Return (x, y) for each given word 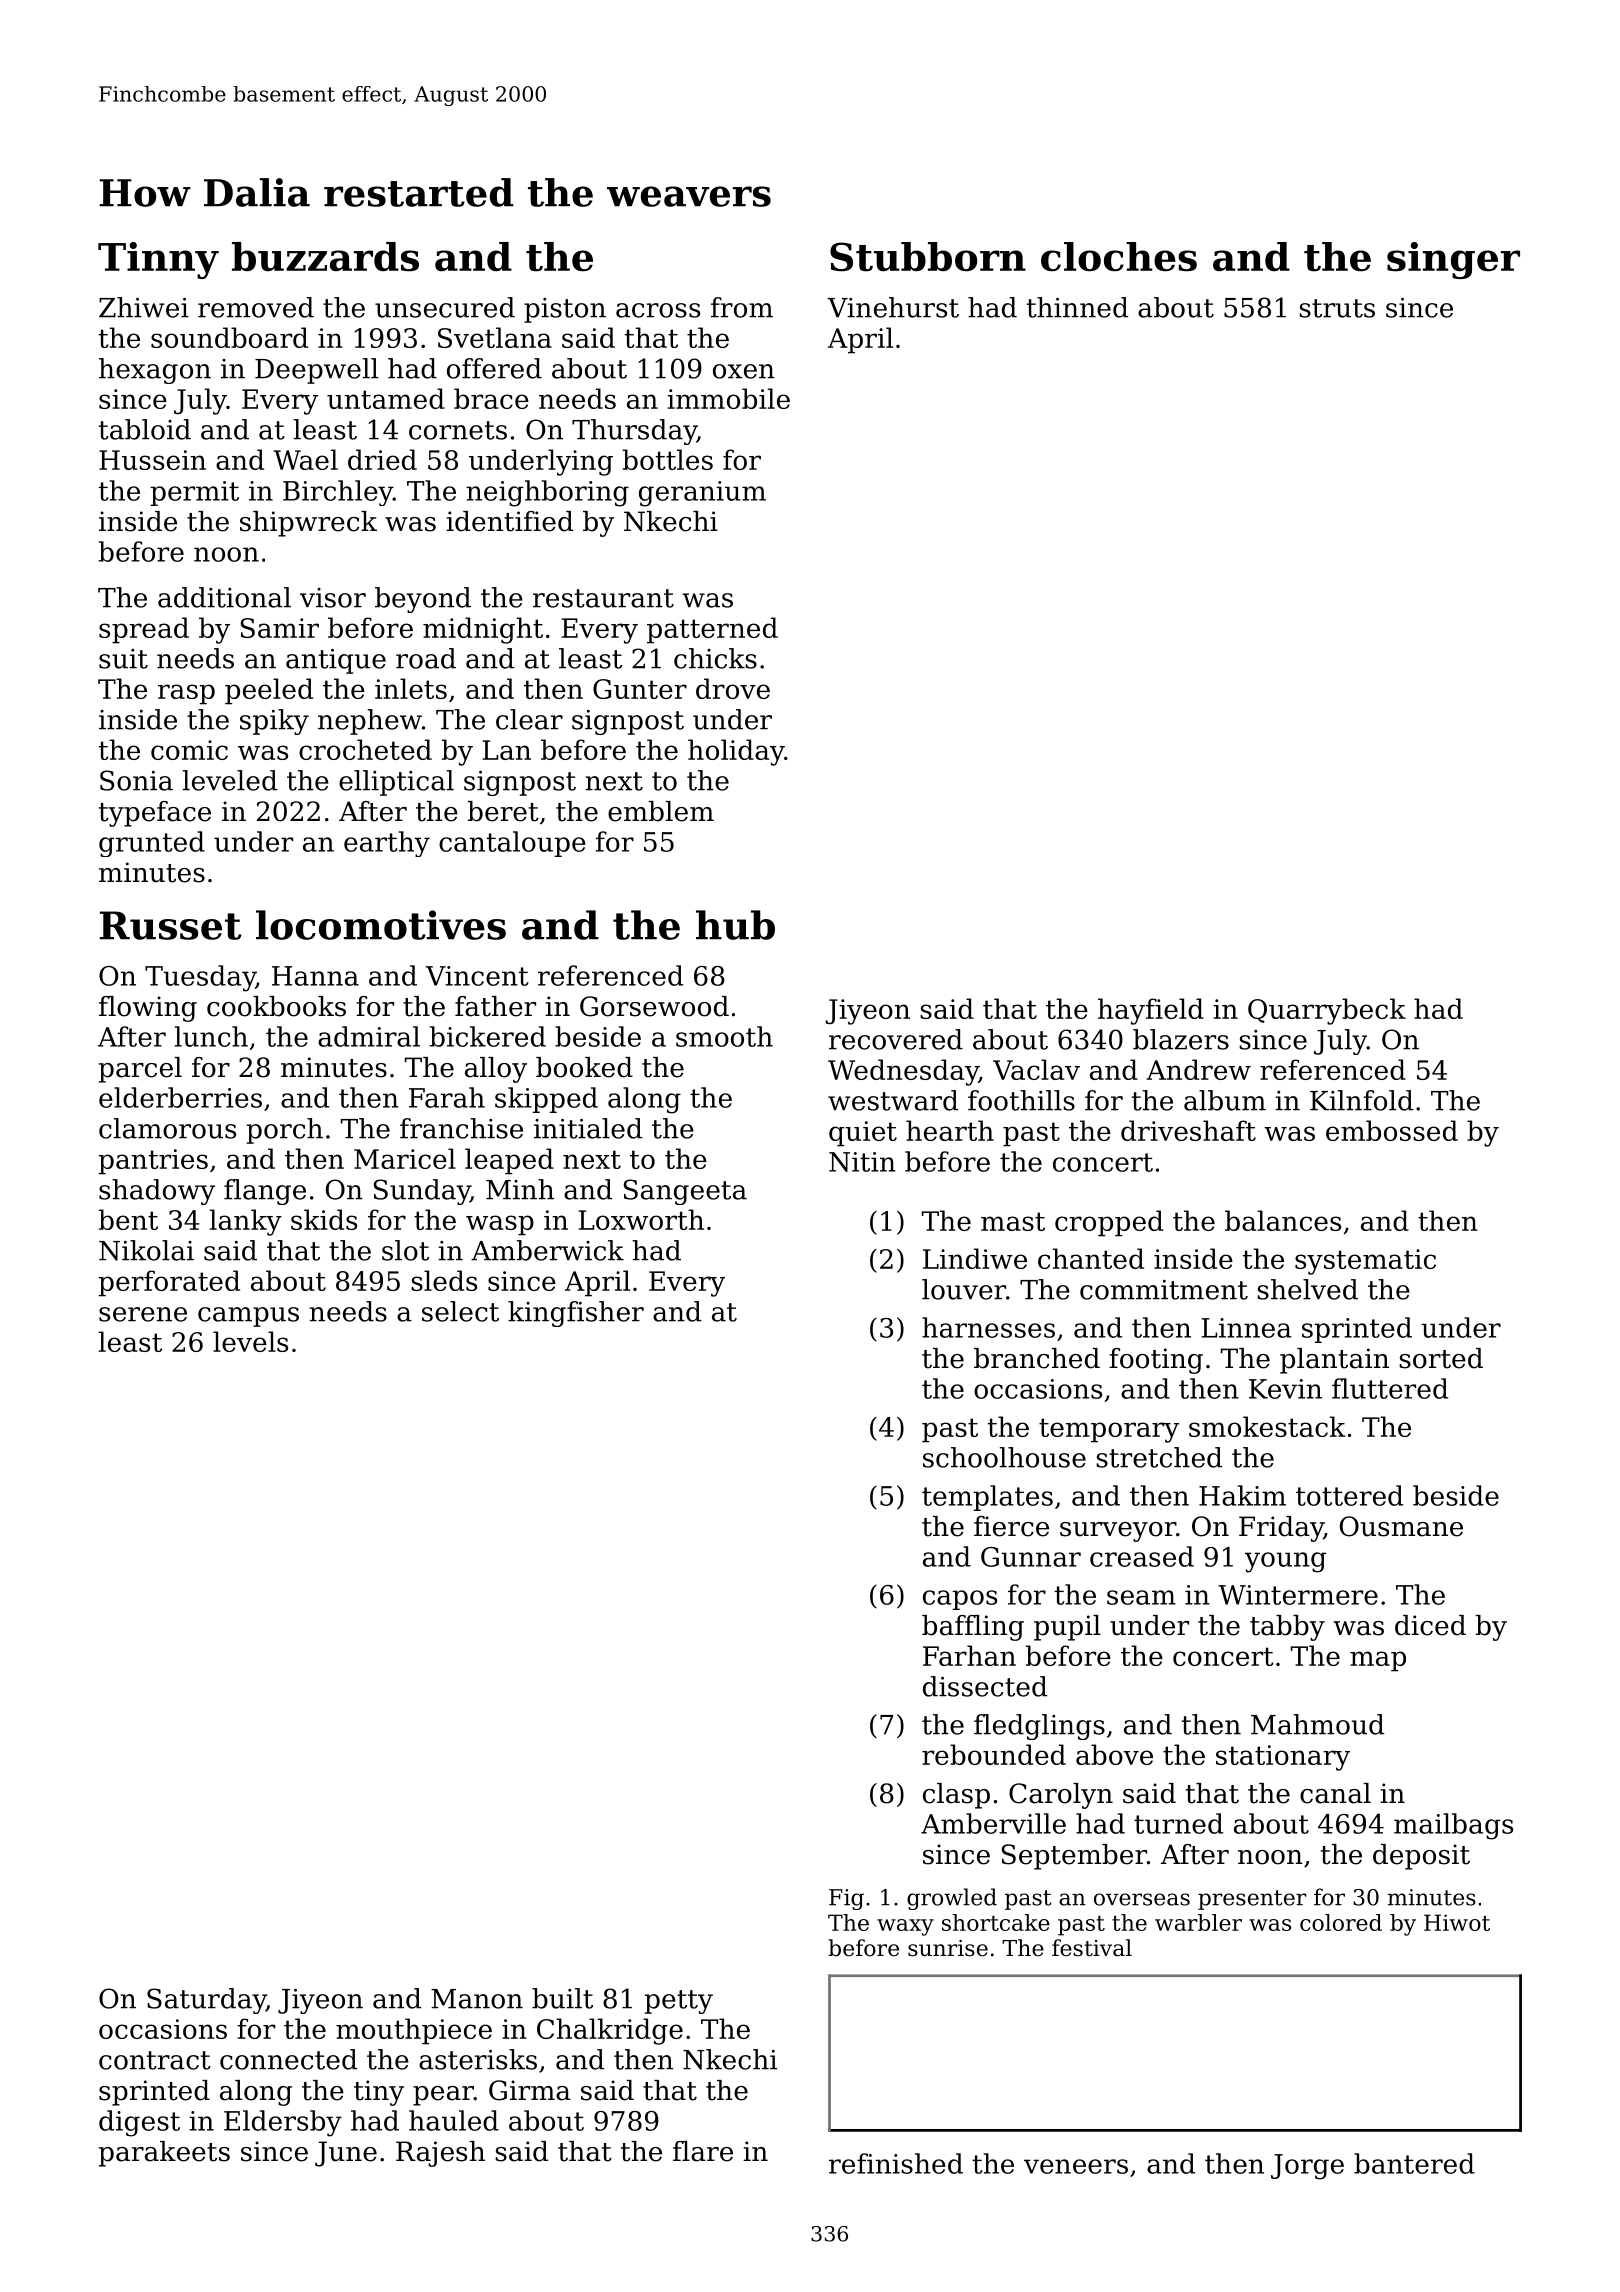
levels (250, 1341)
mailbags (1453, 1826)
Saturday (206, 2001)
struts (1337, 308)
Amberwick (547, 1250)
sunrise (948, 1948)
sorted (1441, 1358)
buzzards (325, 257)
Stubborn (928, 257)
